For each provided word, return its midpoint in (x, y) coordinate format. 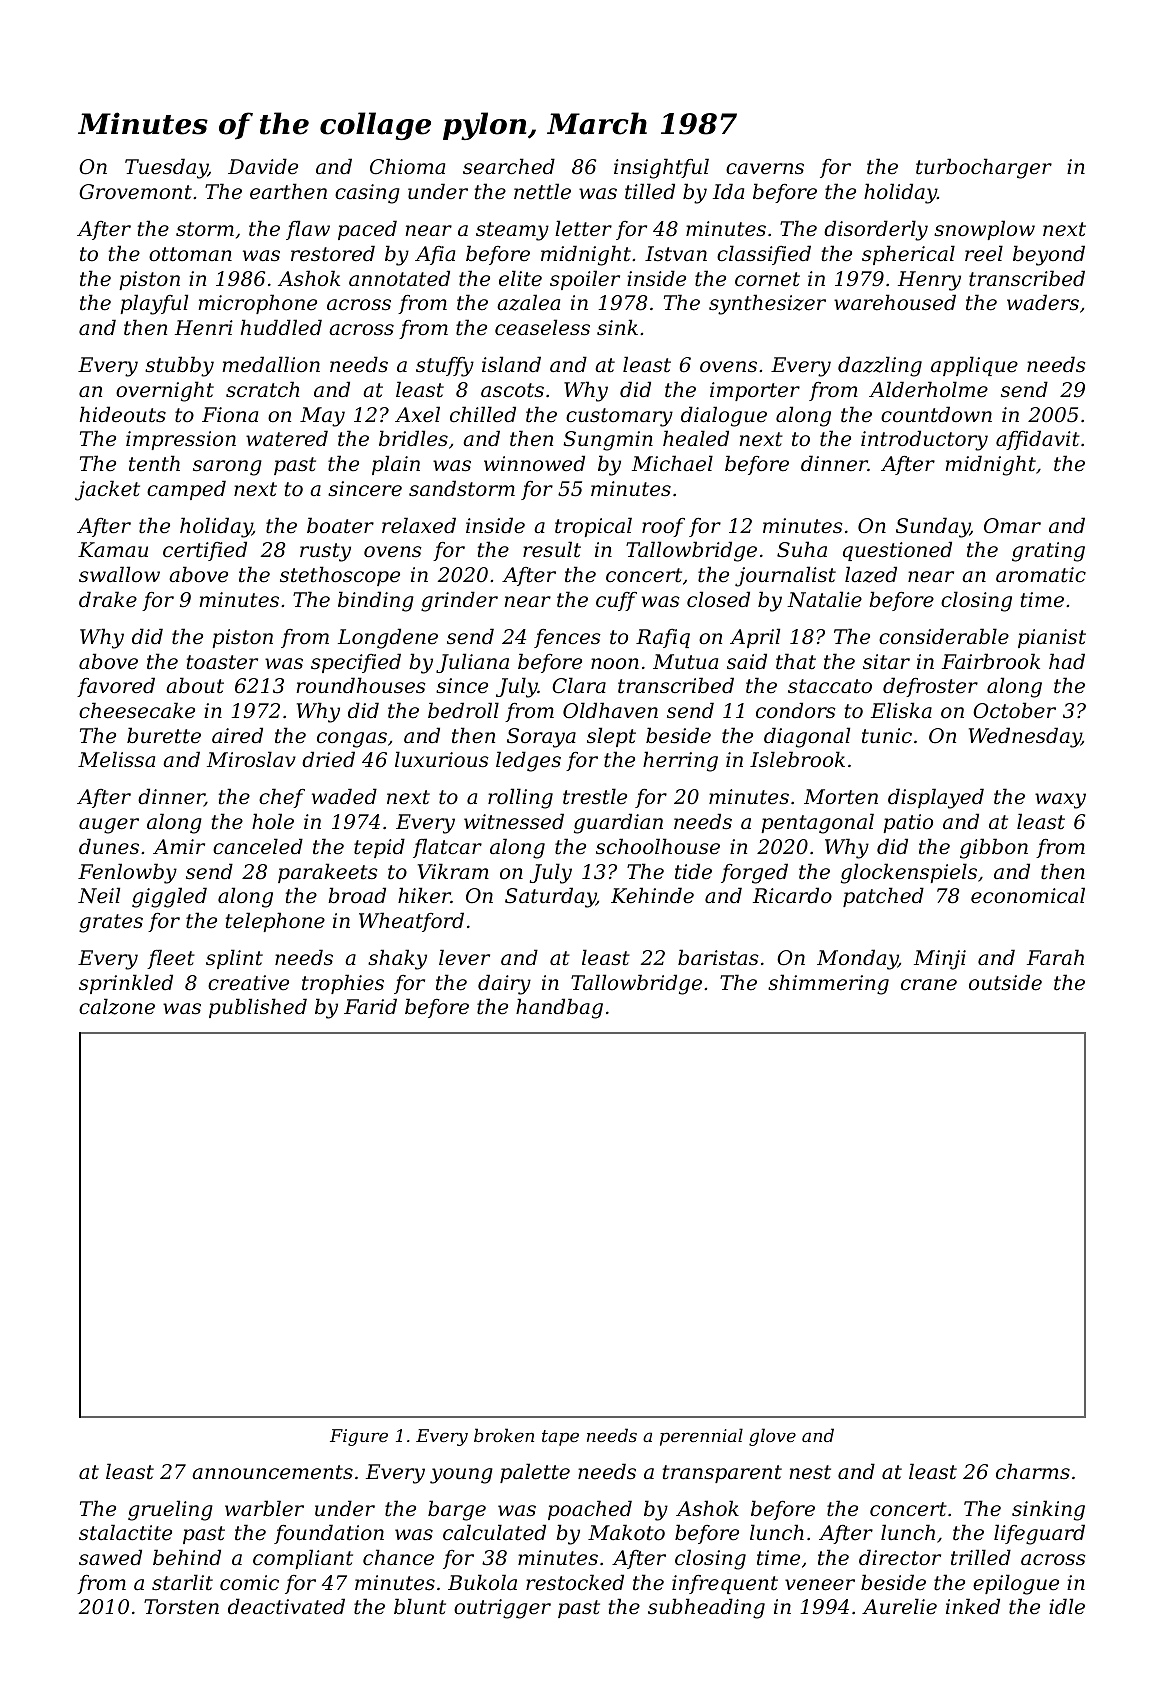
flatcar (447, 848)
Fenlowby (127, 873)
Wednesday (1025, 737)
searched (509, 166)
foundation (329, 1534)
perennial (701, 1437)
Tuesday (166, 168)
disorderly (876, 230)
